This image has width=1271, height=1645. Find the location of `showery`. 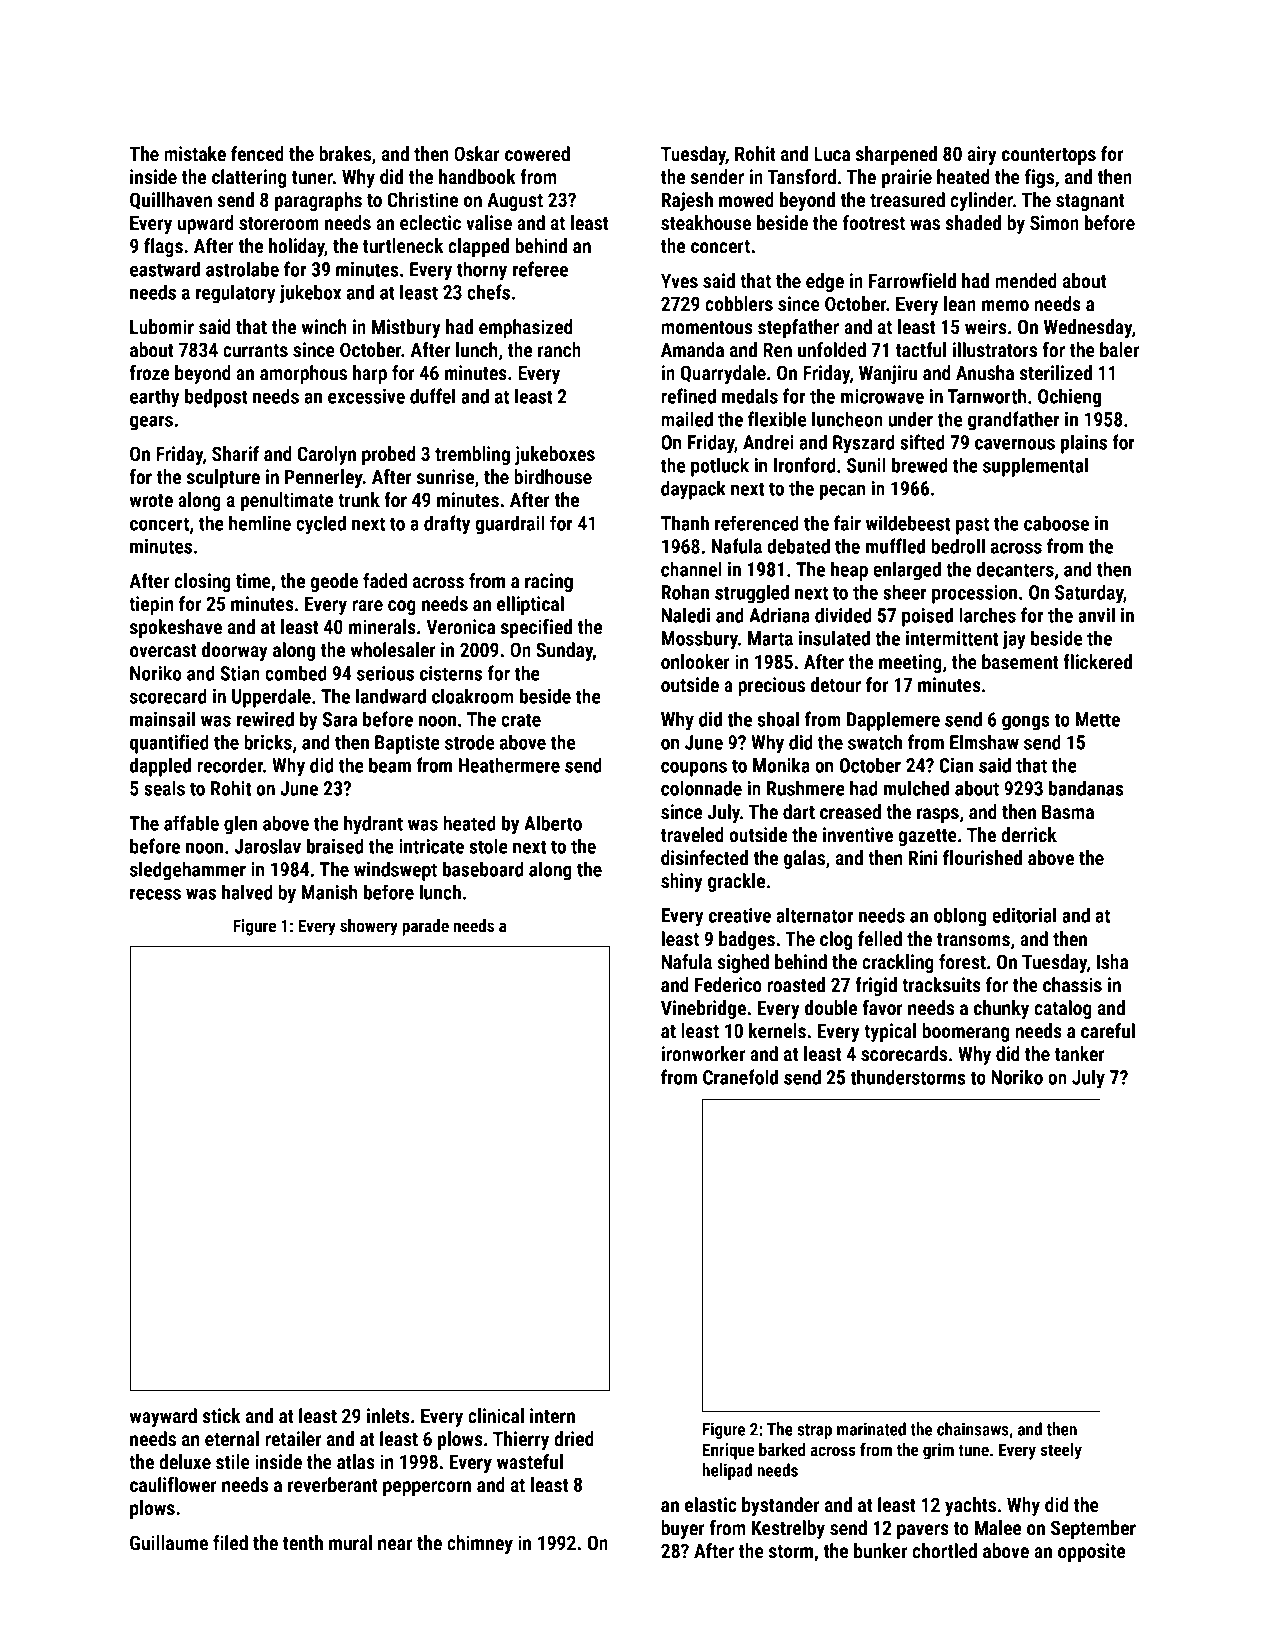

showery is located at coordinates (369, 927).
